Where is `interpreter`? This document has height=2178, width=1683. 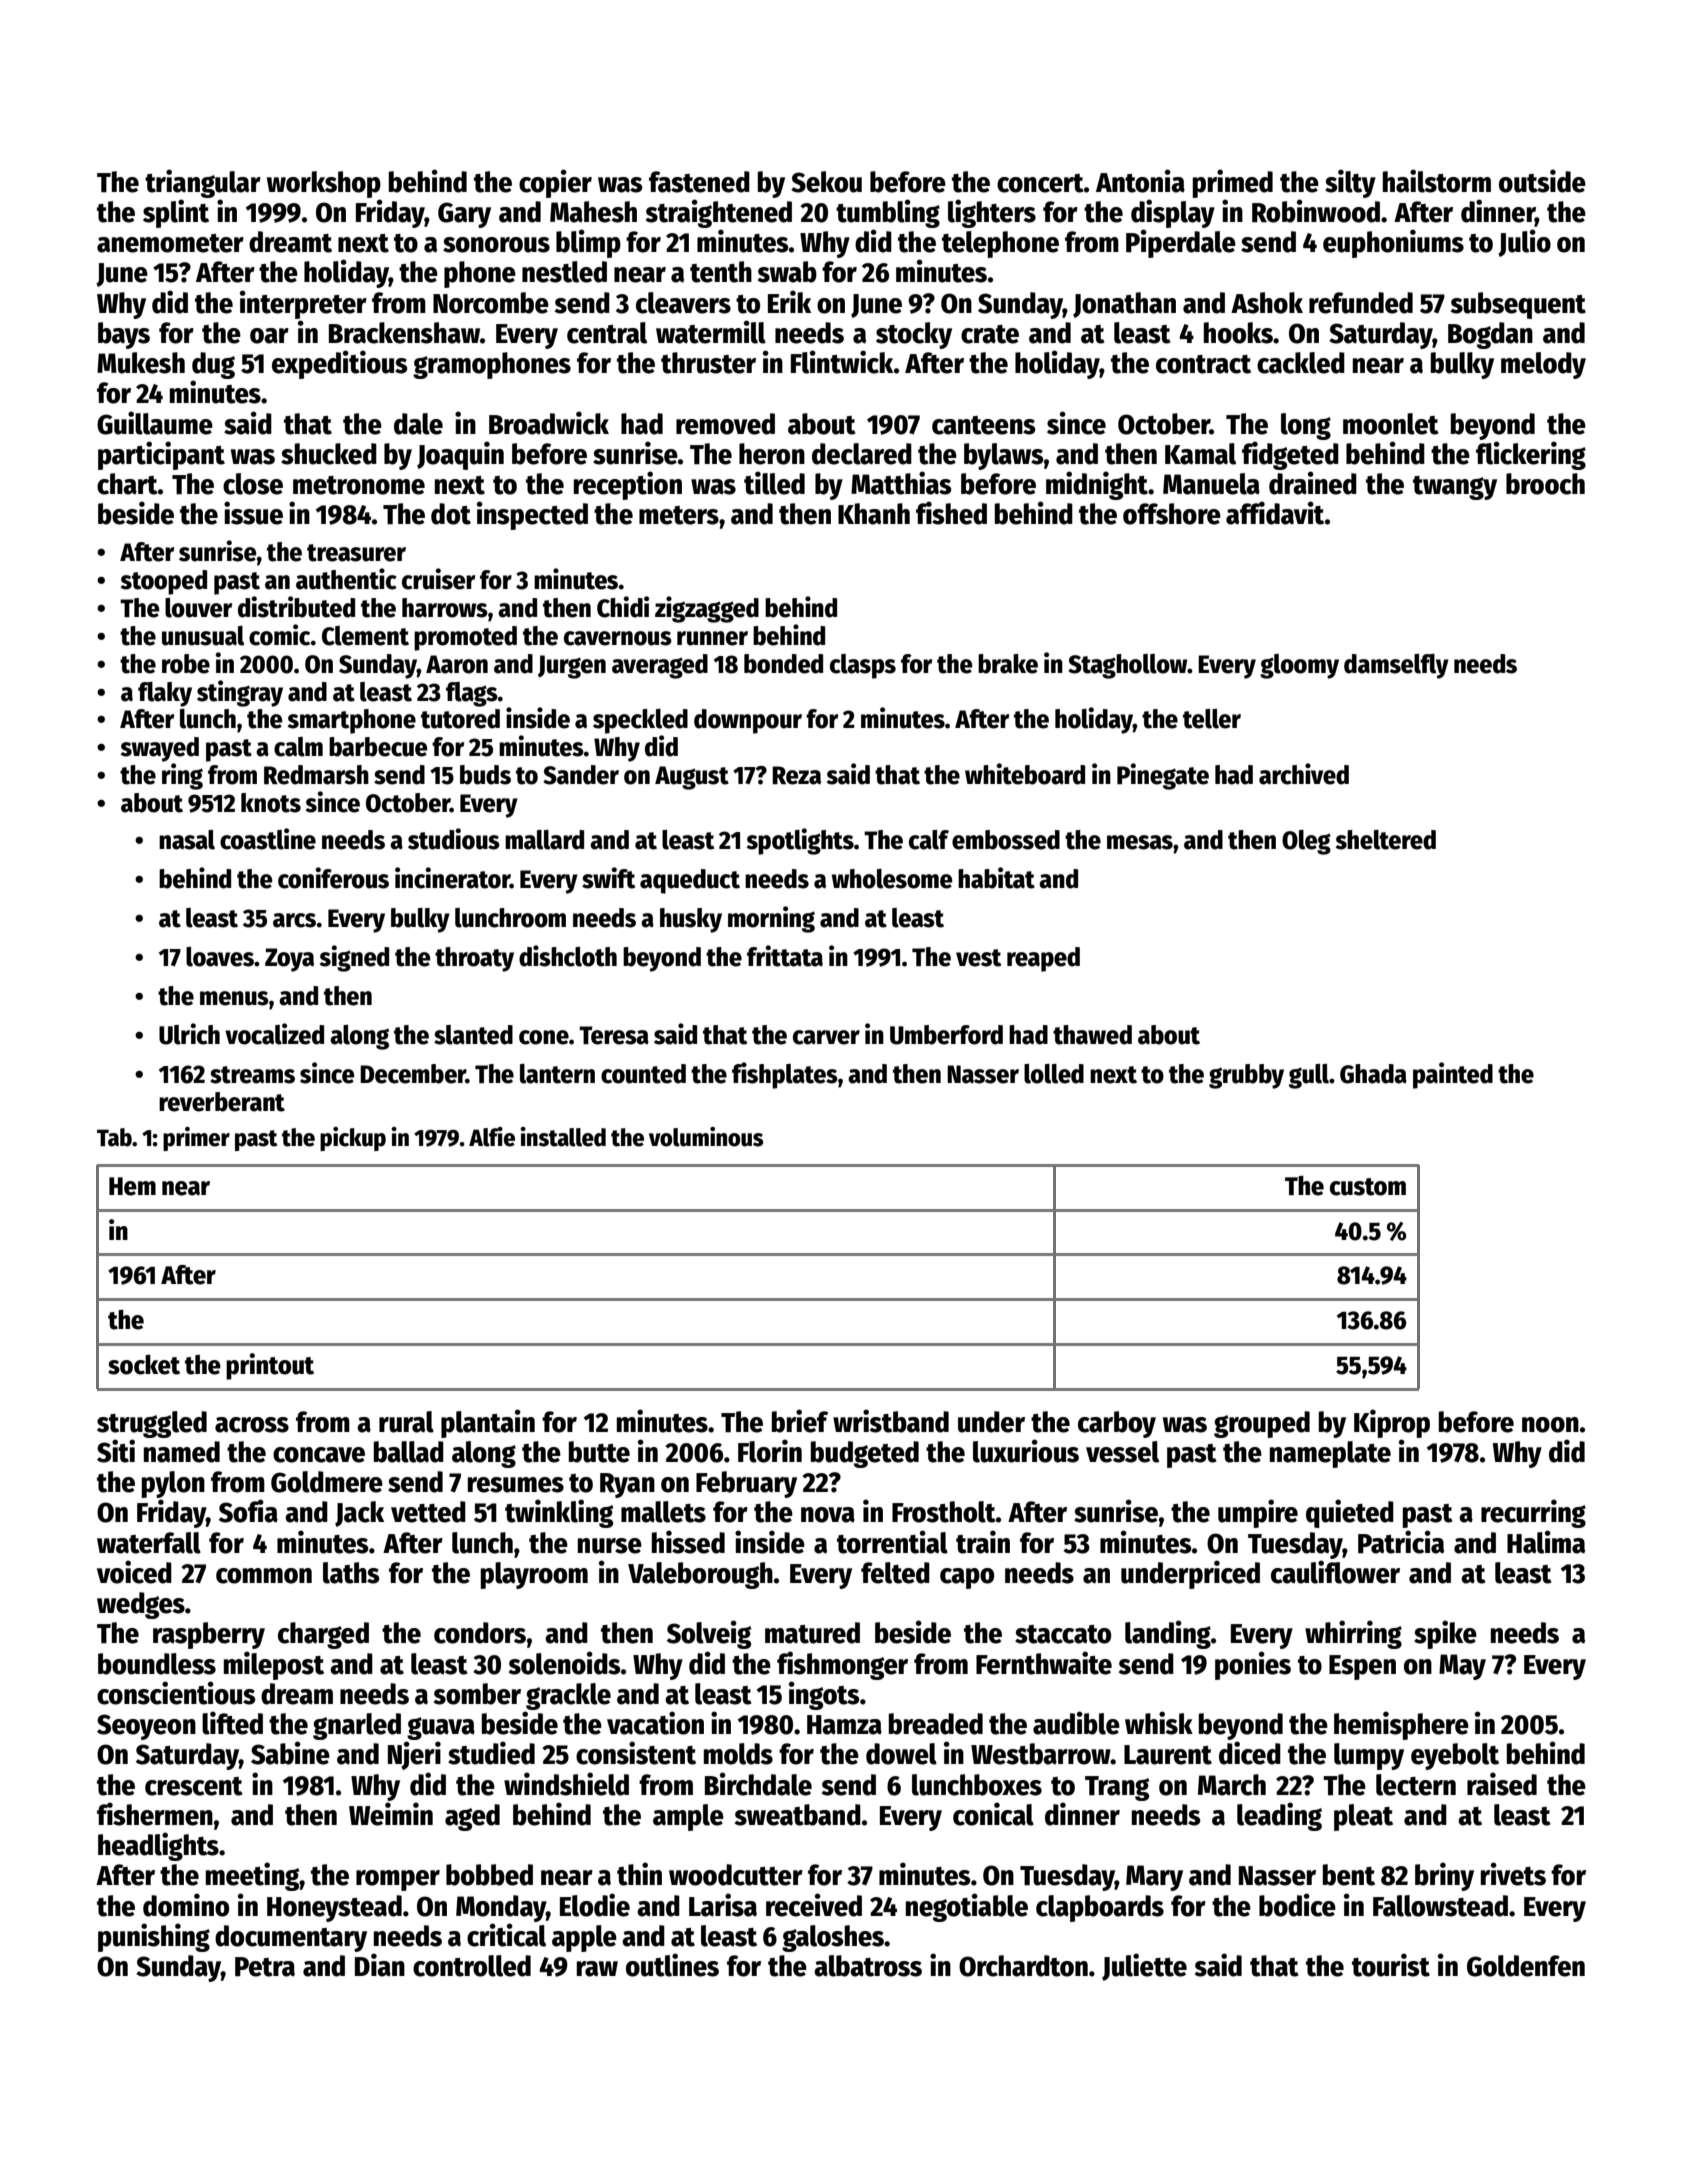 interpreter is located at coordinates (303, 304).
